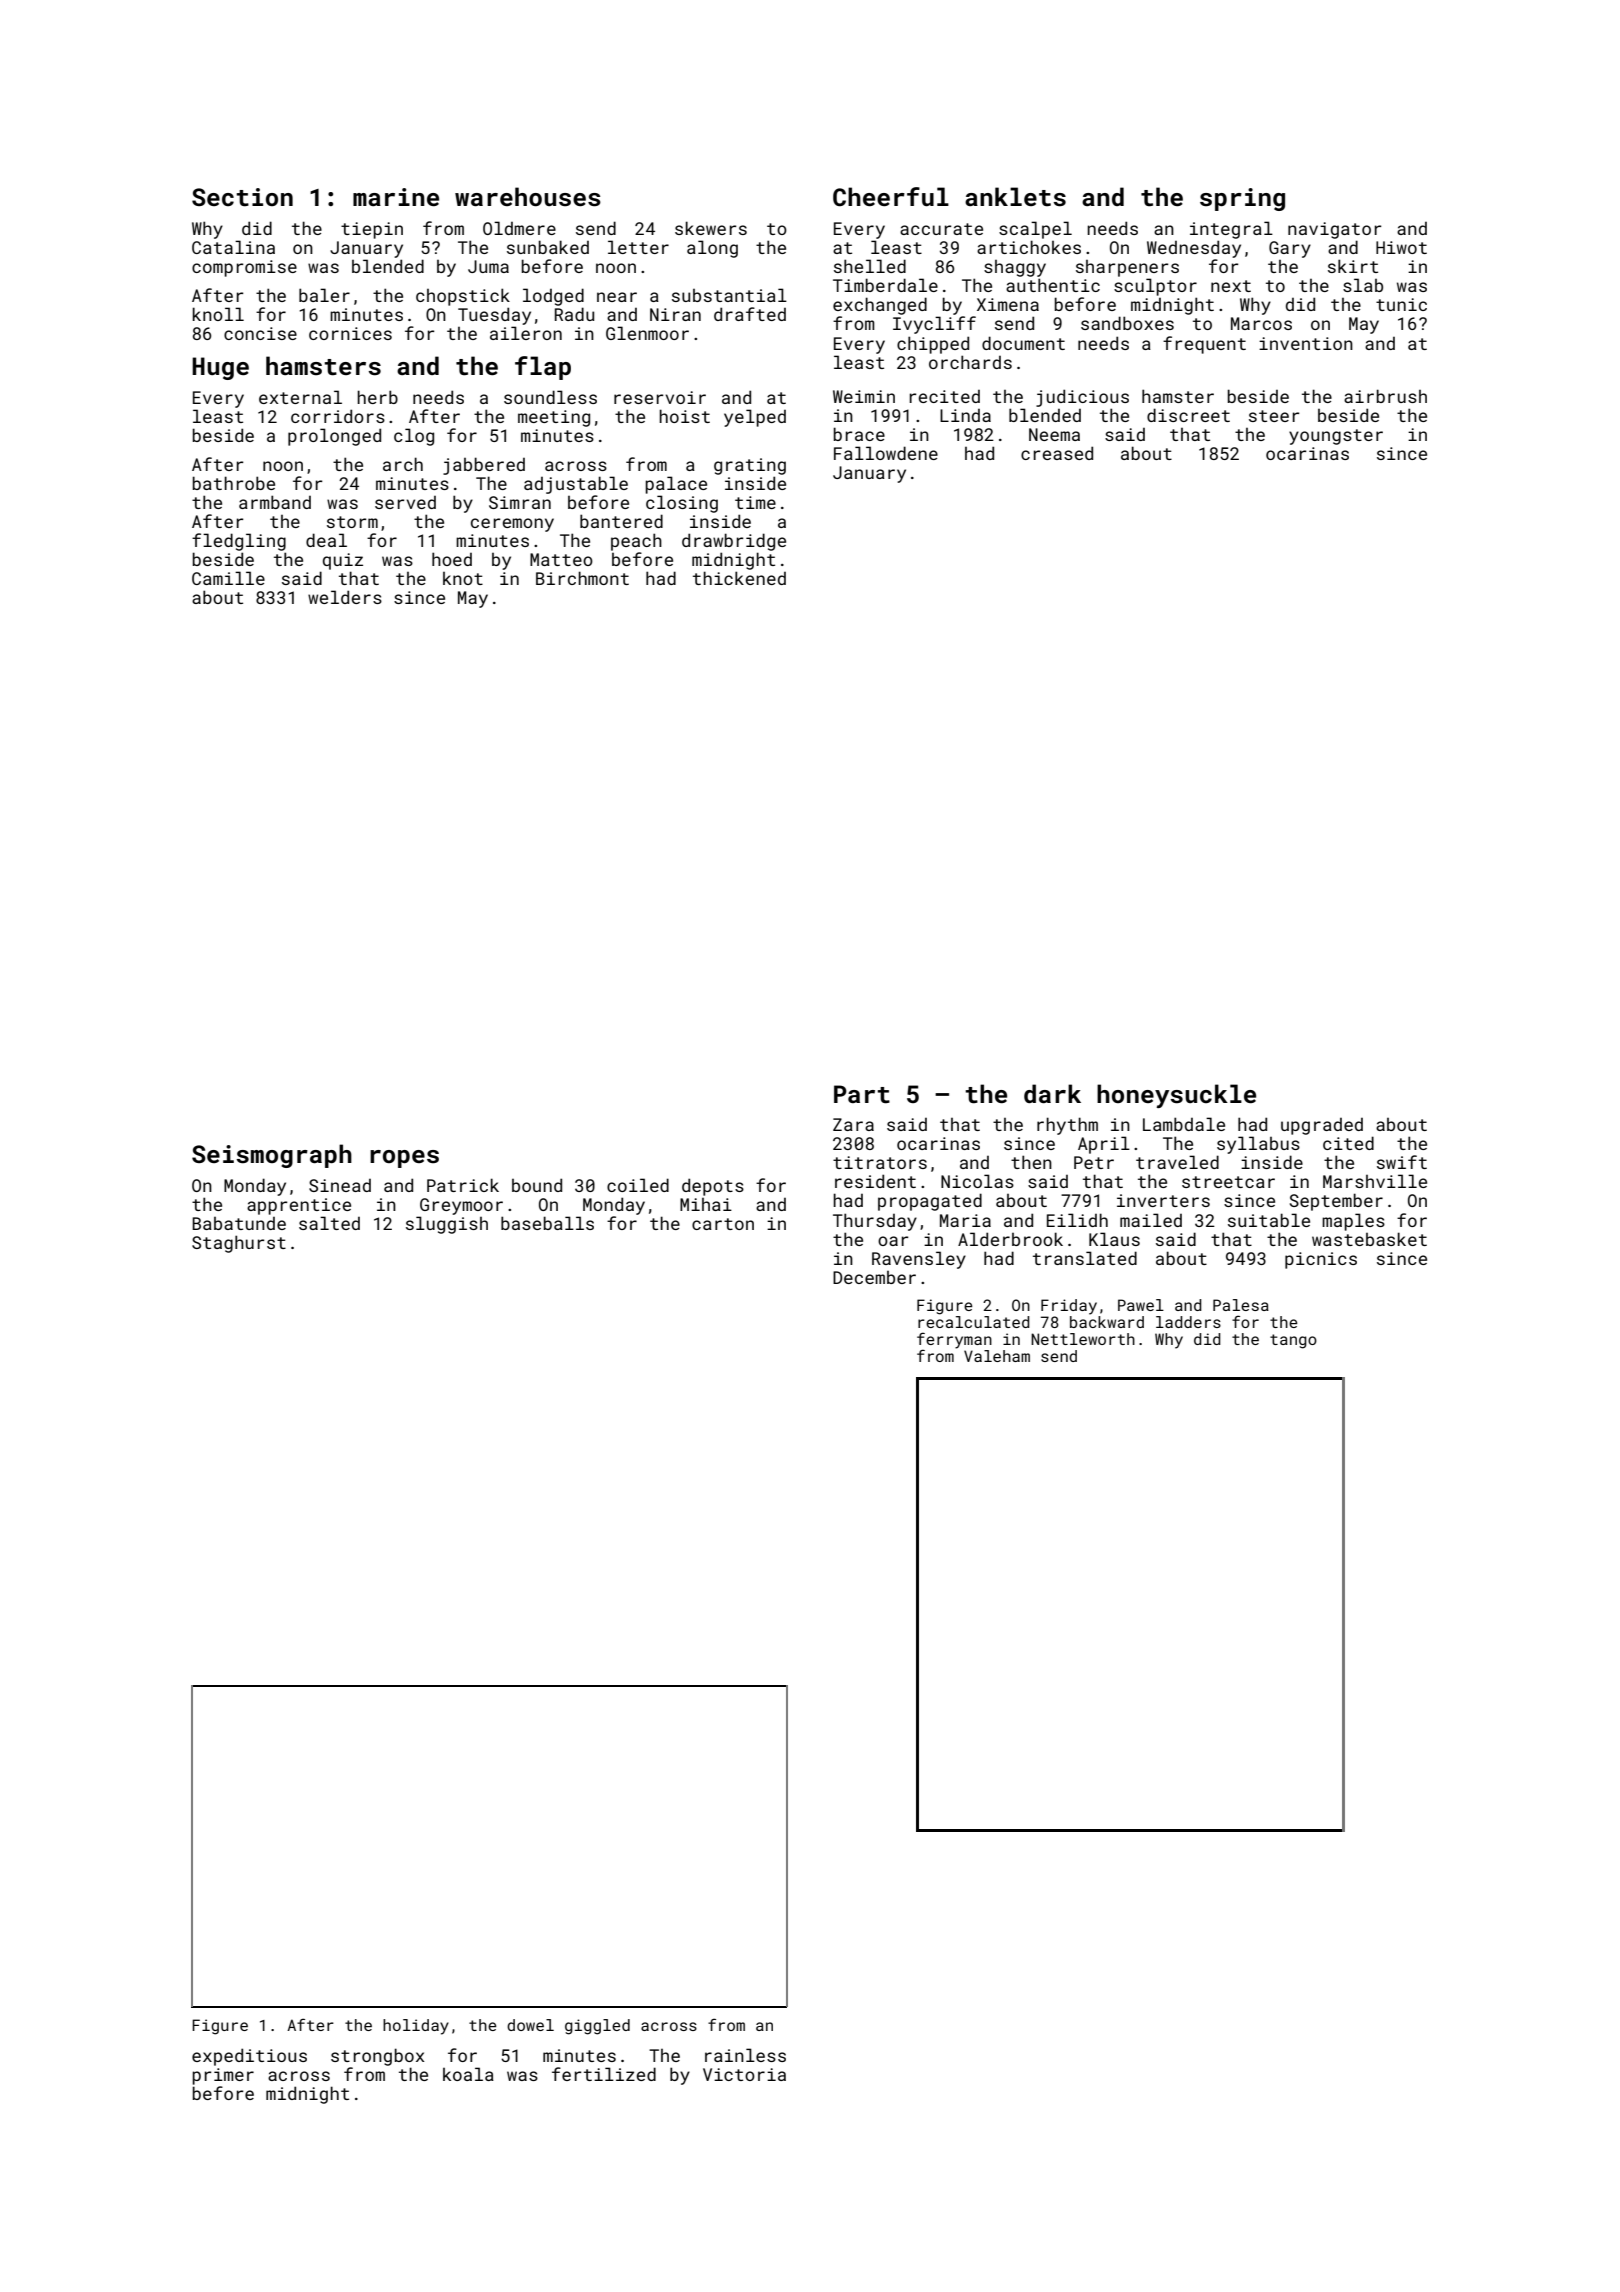 The image size is (1620, 2292). I want to click on shelled, so click(870, 266).
